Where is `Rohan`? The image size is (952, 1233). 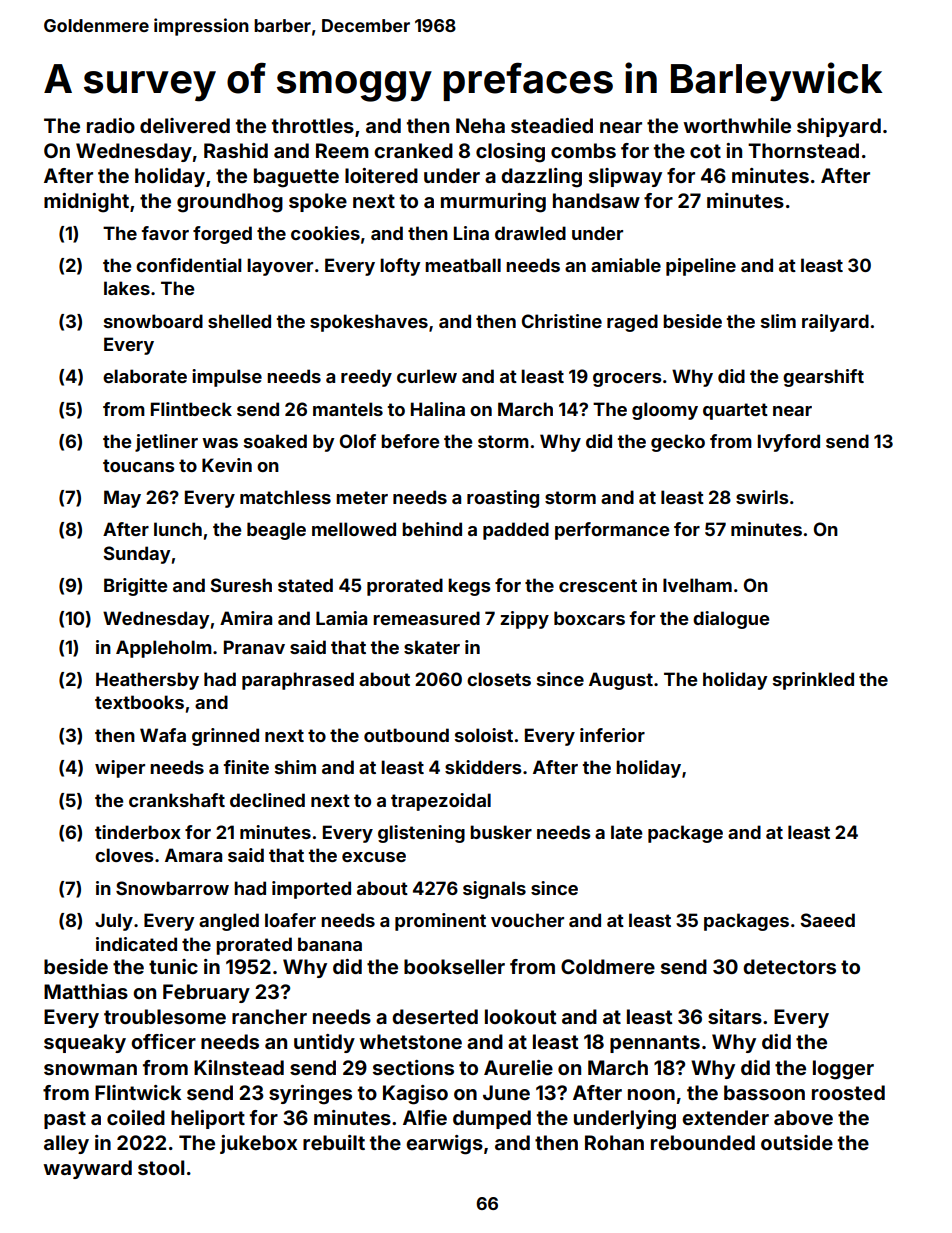
Rohan is located at coordinates (614, 1142).
